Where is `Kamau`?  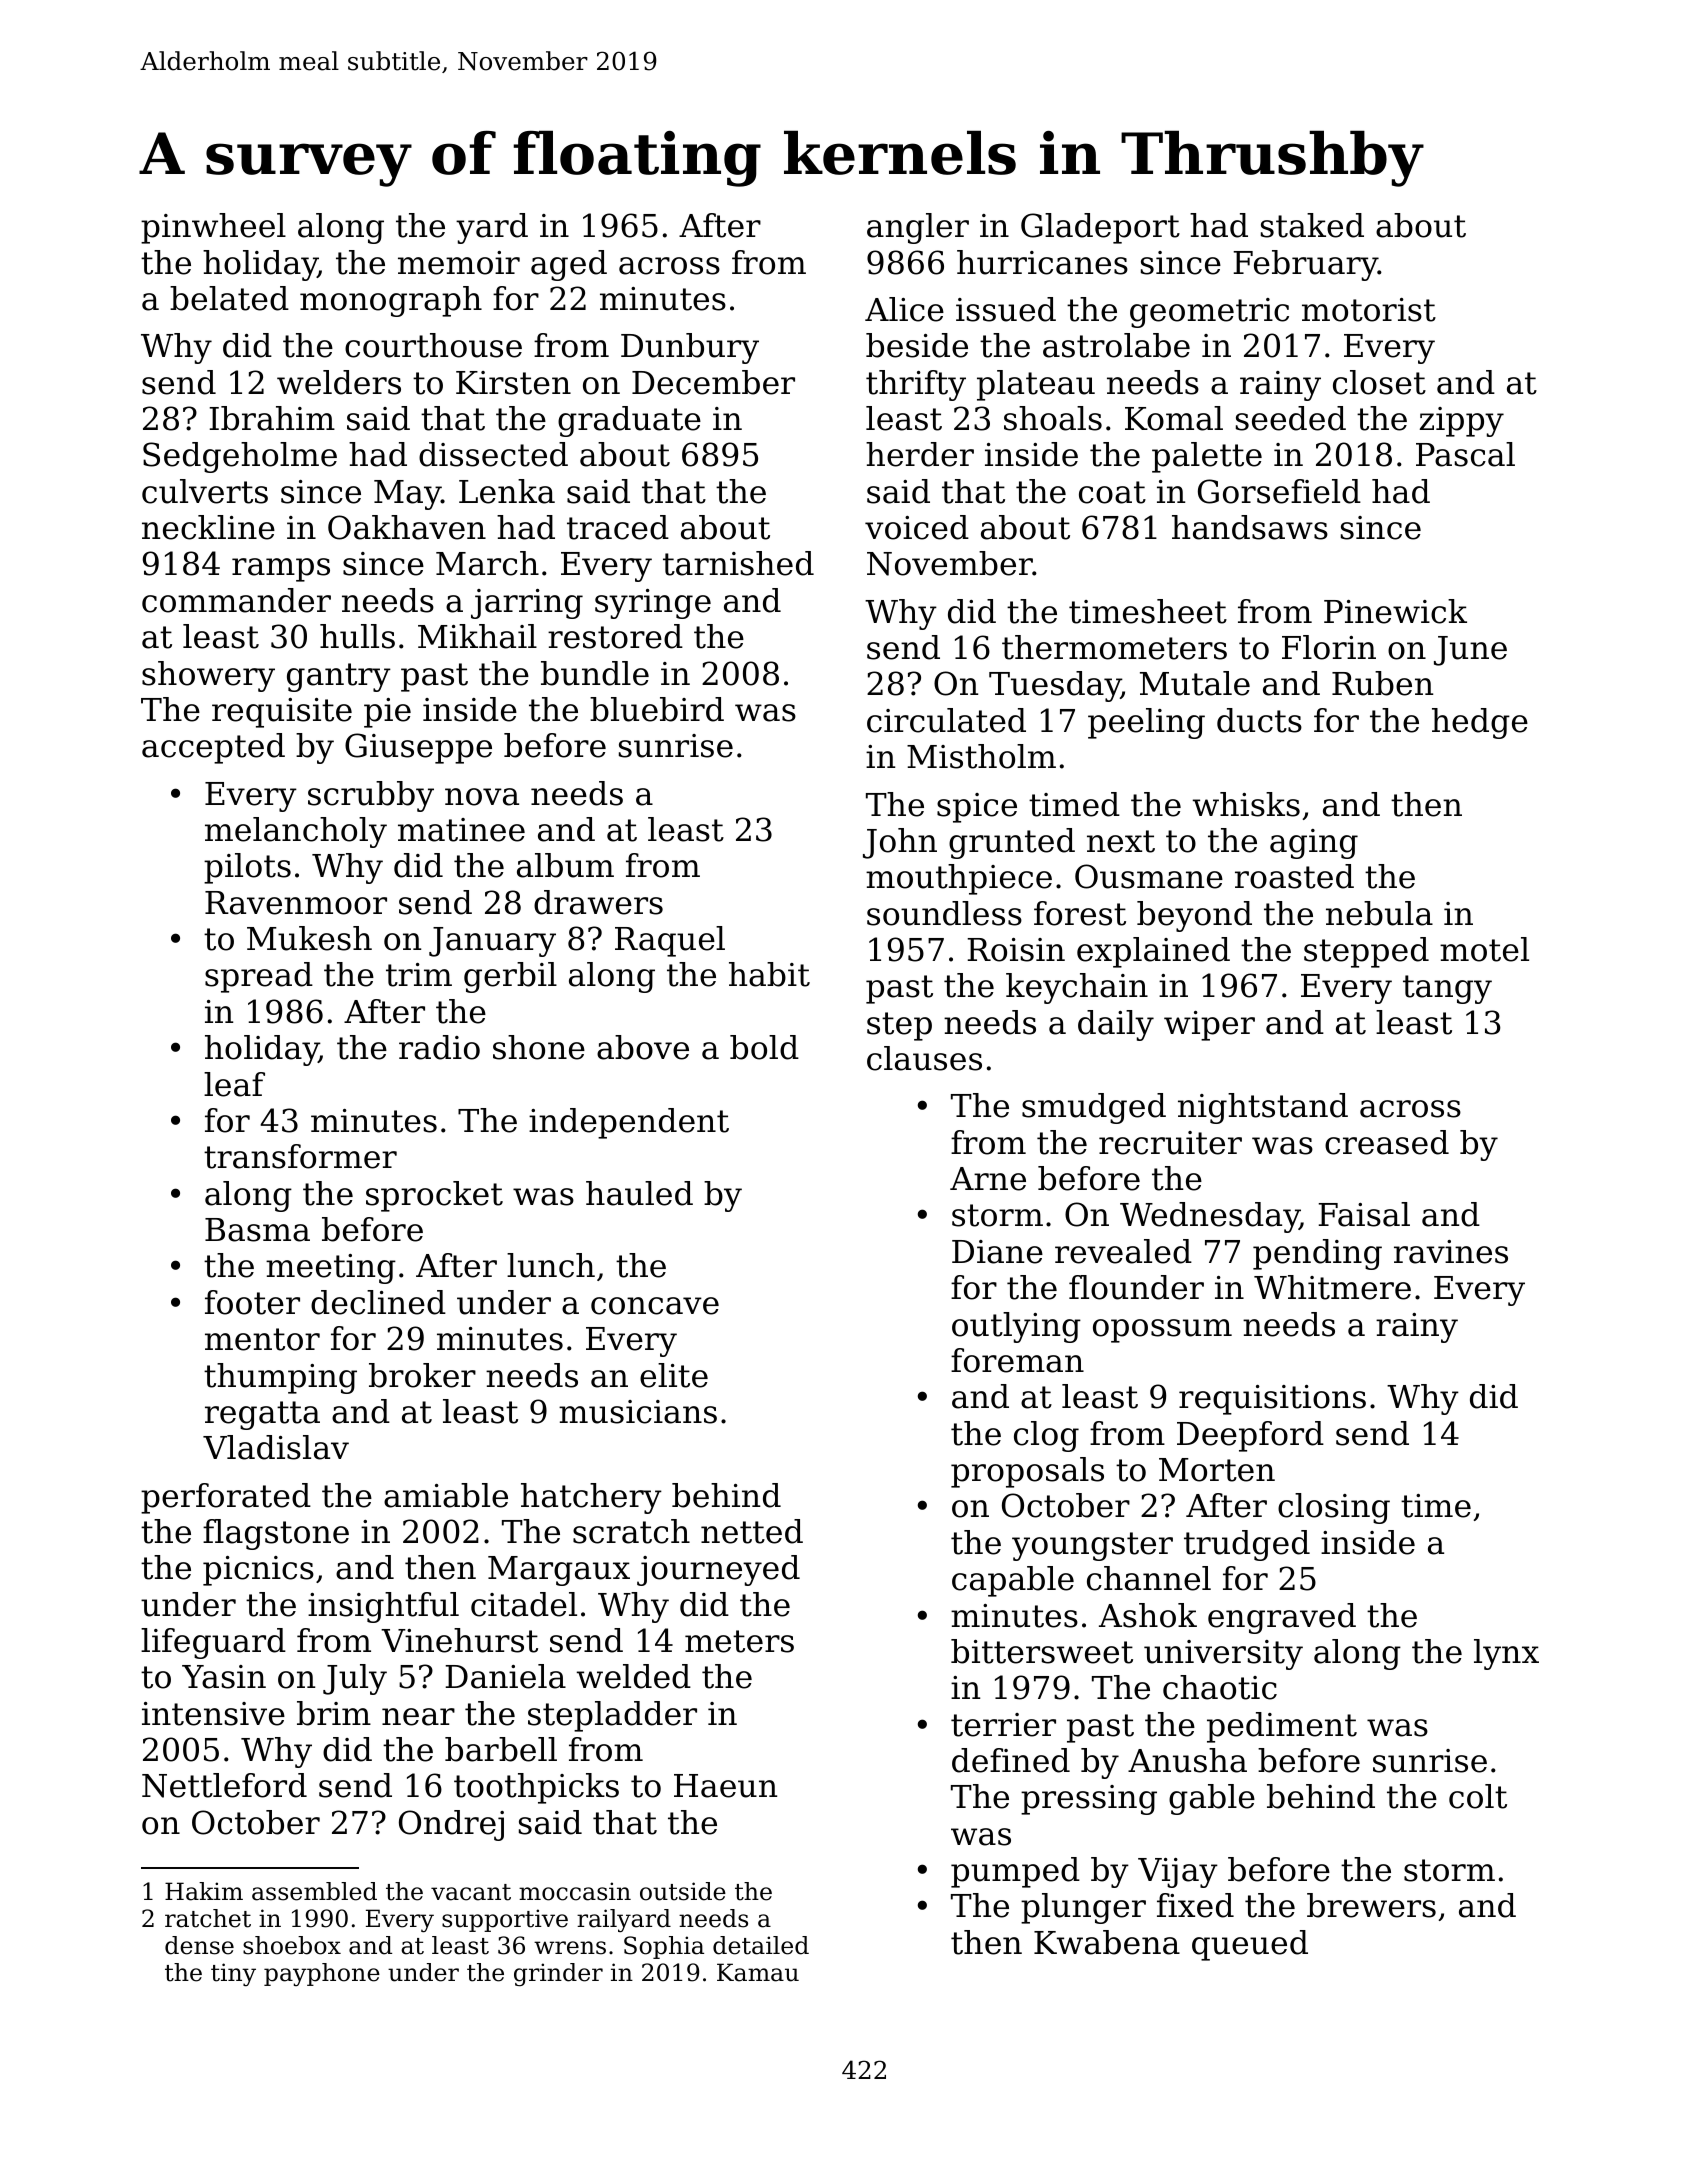
Kamau is located at coordinates (758, 1972).
